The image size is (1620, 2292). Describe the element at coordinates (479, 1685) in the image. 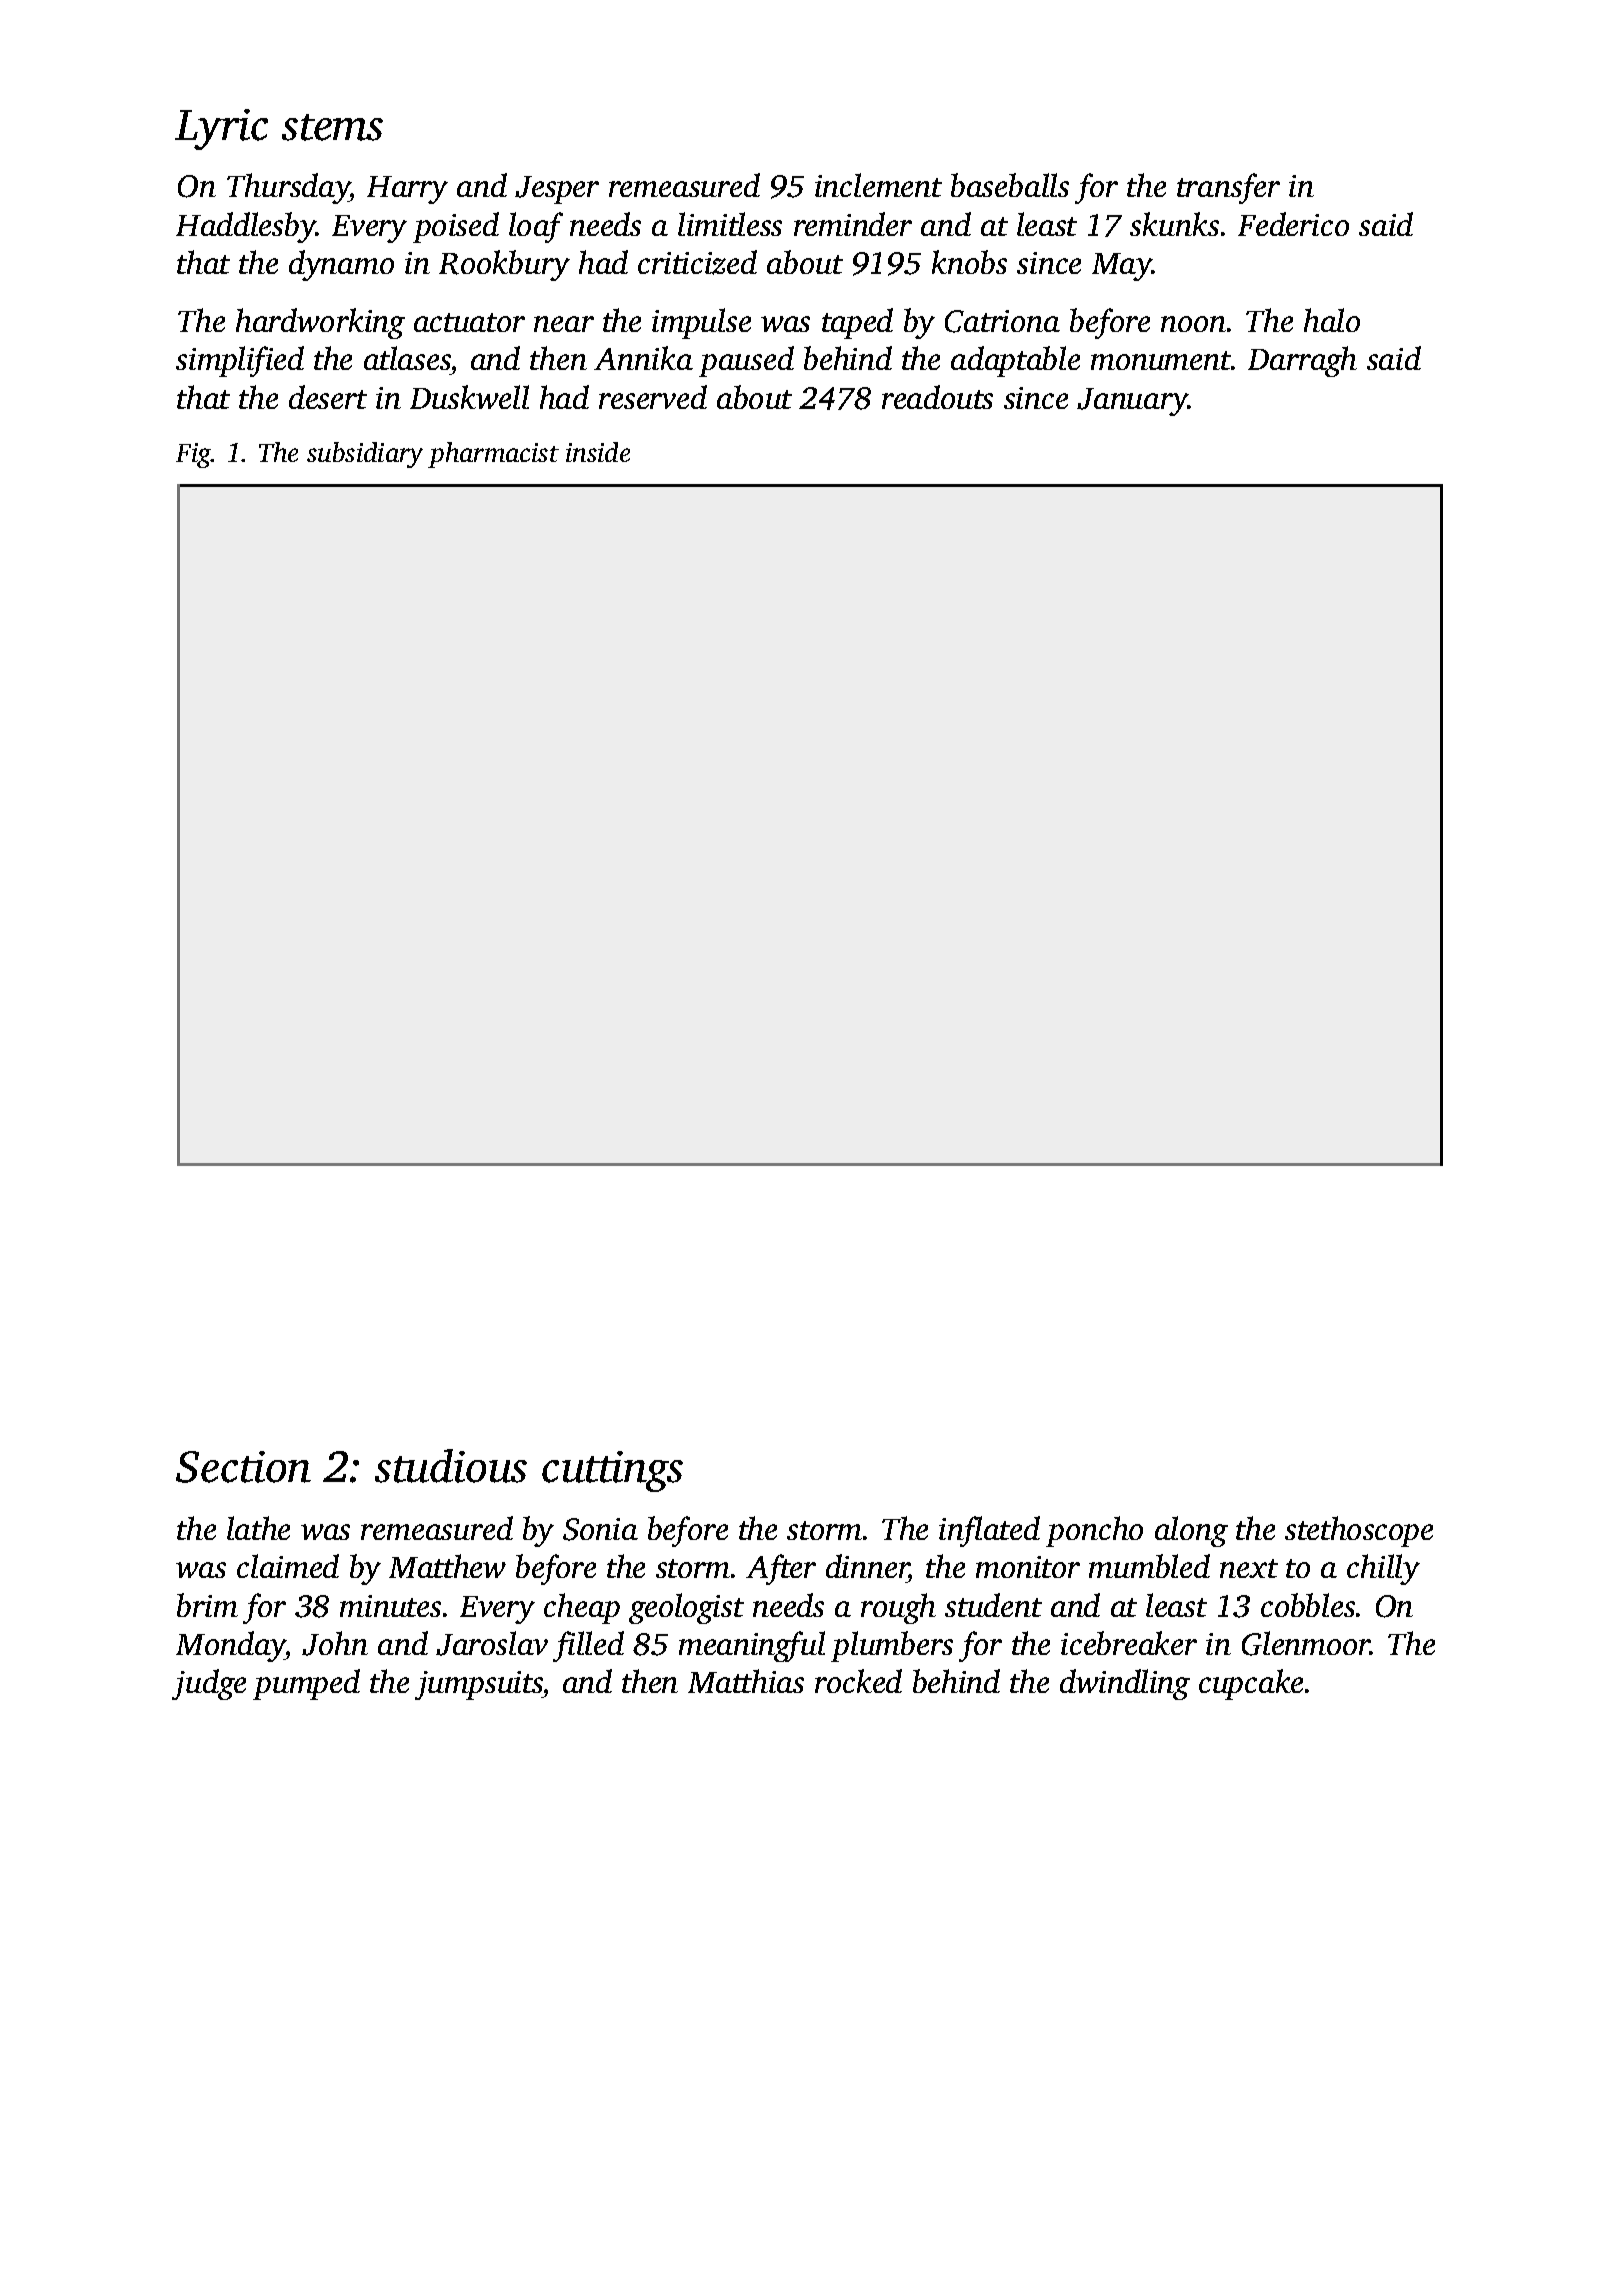

I see `jumpsuits` at that location.
